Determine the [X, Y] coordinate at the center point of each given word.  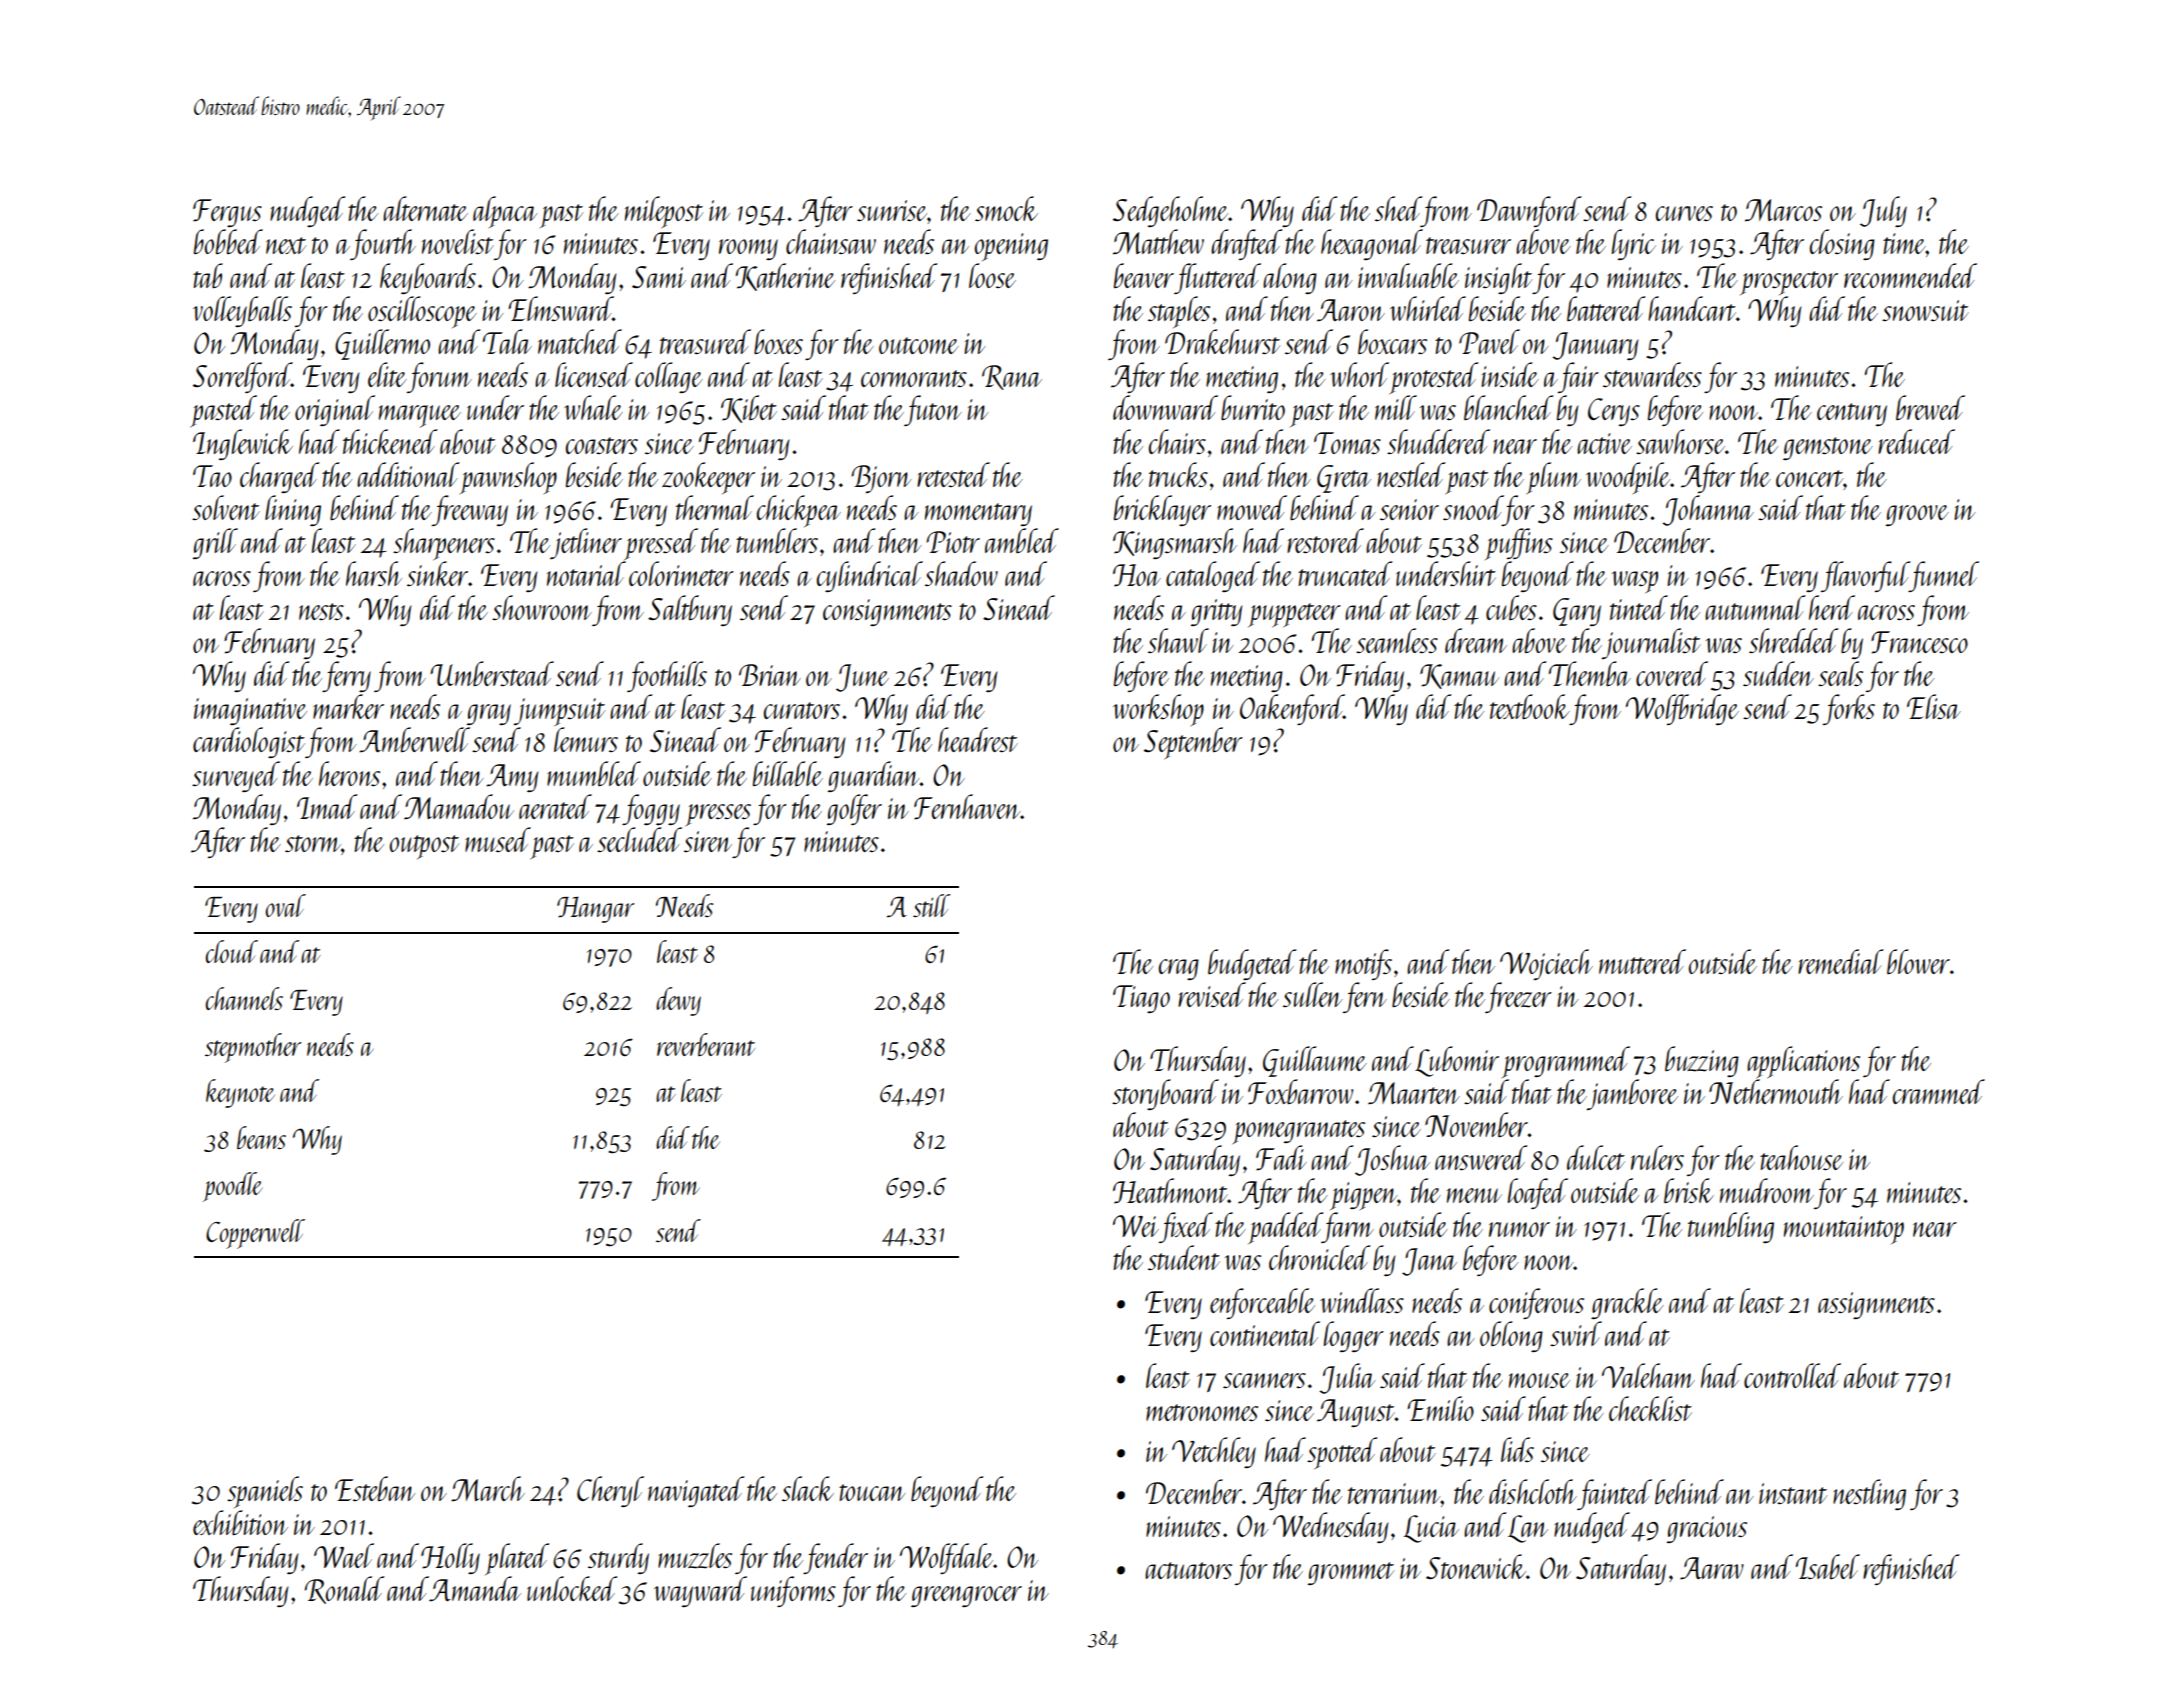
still [932, 905]
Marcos [1783, 210]
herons [349, 773]
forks [1849, 709]
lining [293, 510]
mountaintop [1844, 1230]
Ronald [344, 1590]
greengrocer [966, 1596]
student [1184, 1257]
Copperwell [255, 1234]
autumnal [1755, 607]
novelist [458, 241]
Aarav [1712, 1568]
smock [1006, 208]
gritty [1216, 612]
